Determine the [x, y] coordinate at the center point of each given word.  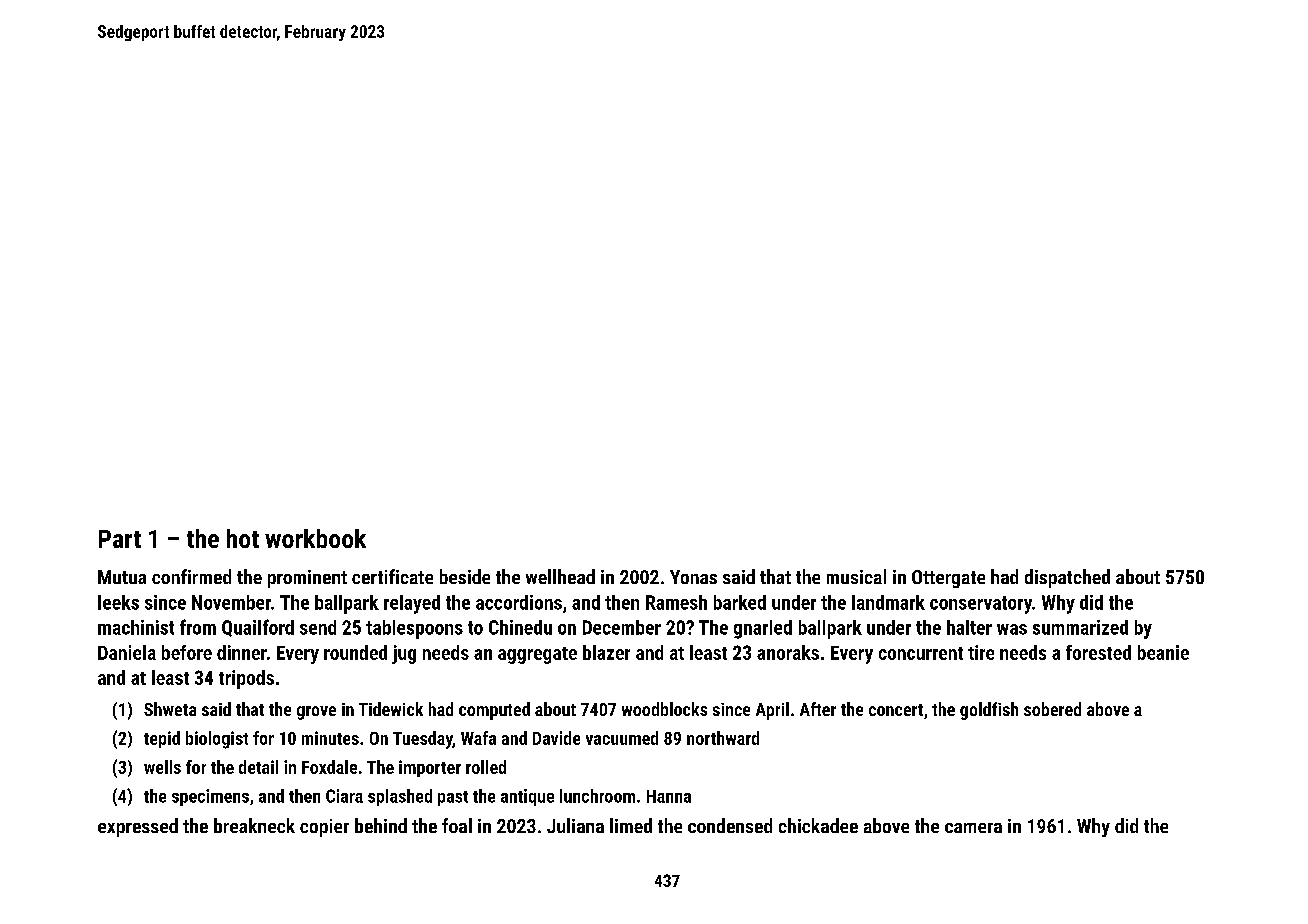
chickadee [818, 825]
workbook [315, 538]
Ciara [344, 796]
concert [896, 710]
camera [973, 828]
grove [316, 713]
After [818, 709]
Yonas [693, 577]
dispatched [1067, 578]
